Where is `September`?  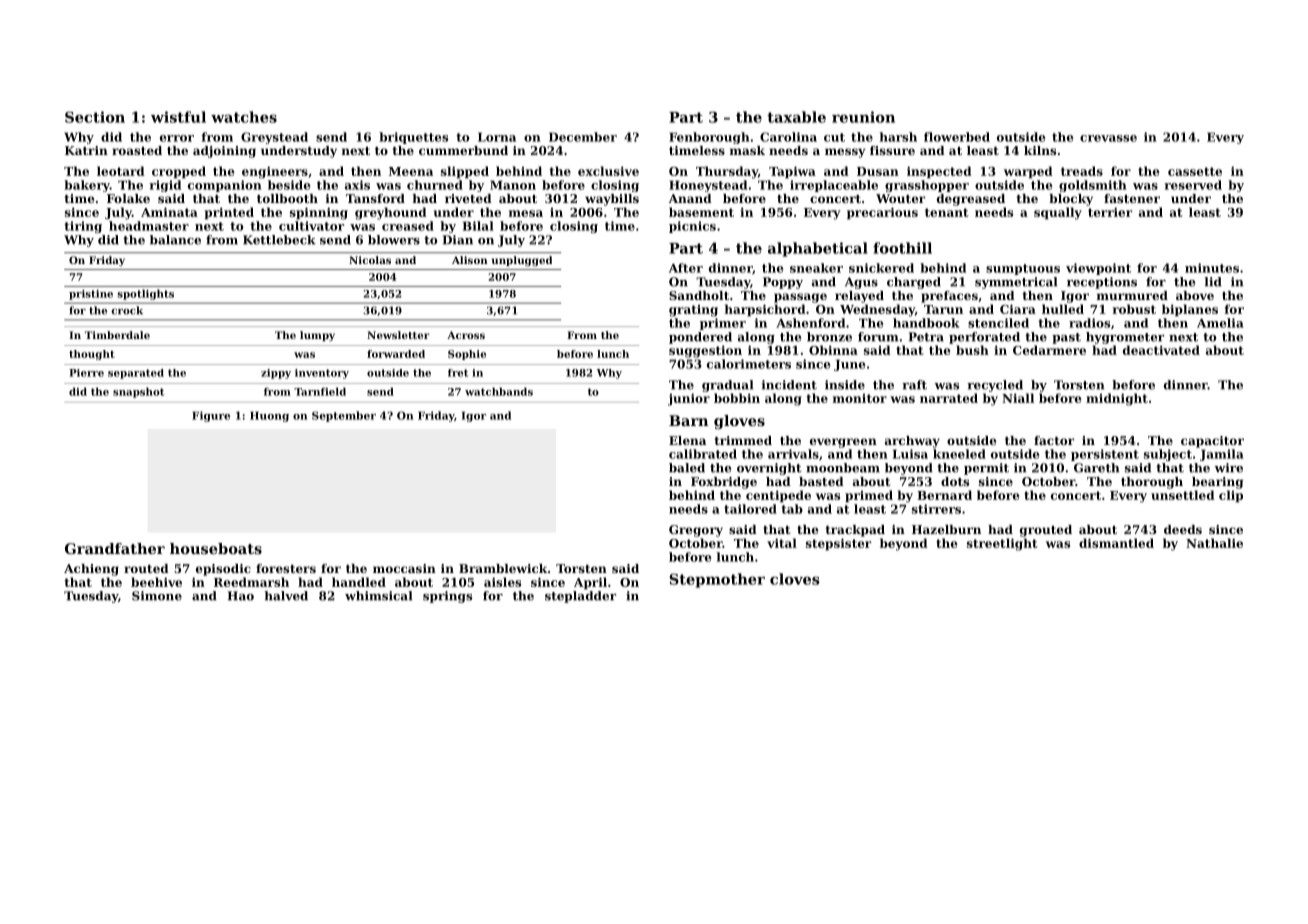 September is located at coordinates (344, 416).
